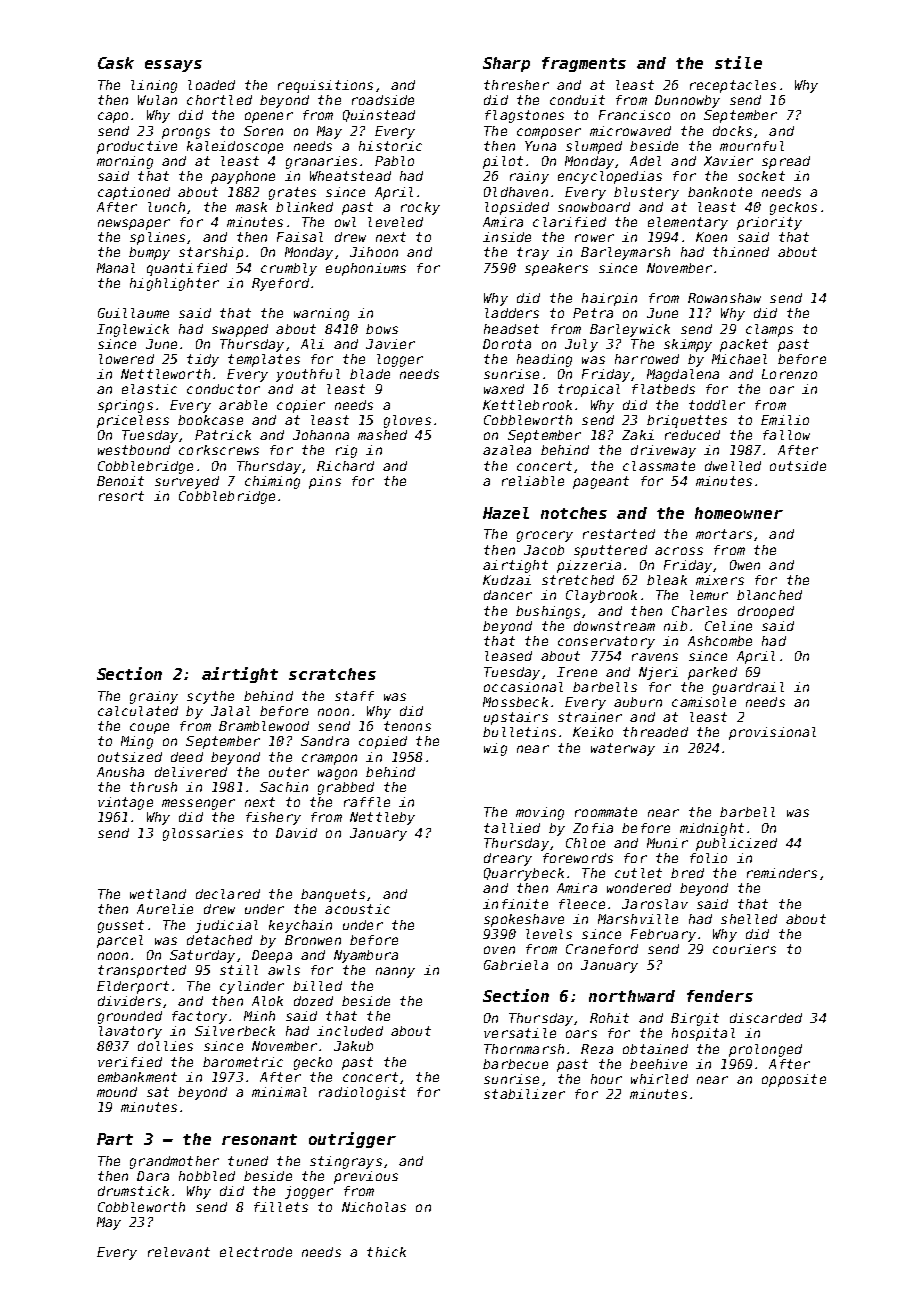  What do you see at coordinates (357, 909) in the screenshot?
I see `acoustic` at bounding box center [357, 909].
